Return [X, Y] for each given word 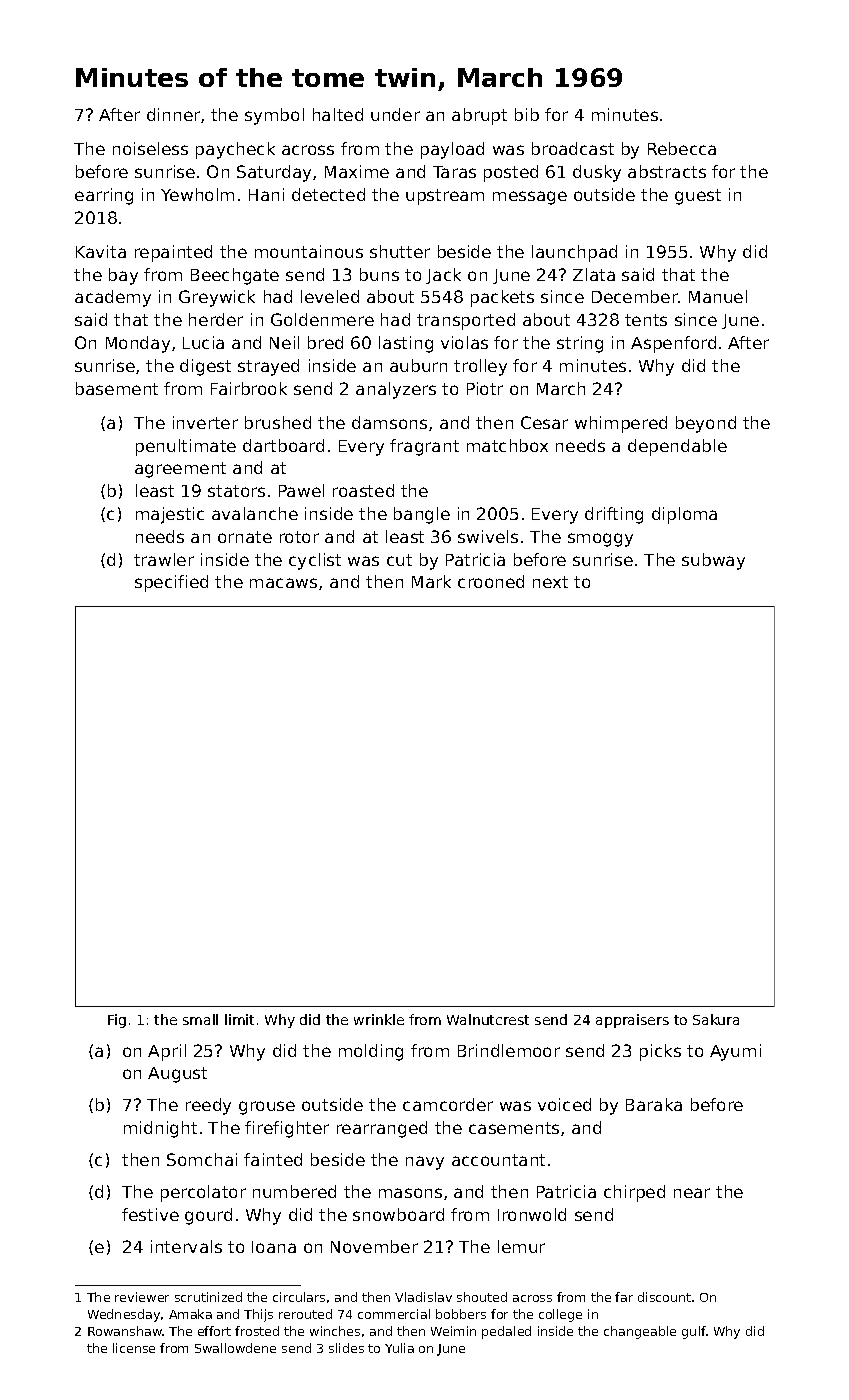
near [692, 1193]
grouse [267, 1108]
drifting [614, 515]
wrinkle [379, 1019]
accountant [498, 1160]
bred [325, 342]
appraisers [632, 1021]
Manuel [718, 296]
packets [502, 298]
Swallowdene [235, 1348]
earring [104, 196]
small [200, 1019]
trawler [164, 559]
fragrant [424, 447]
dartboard [283, 445]
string [580, 344]
